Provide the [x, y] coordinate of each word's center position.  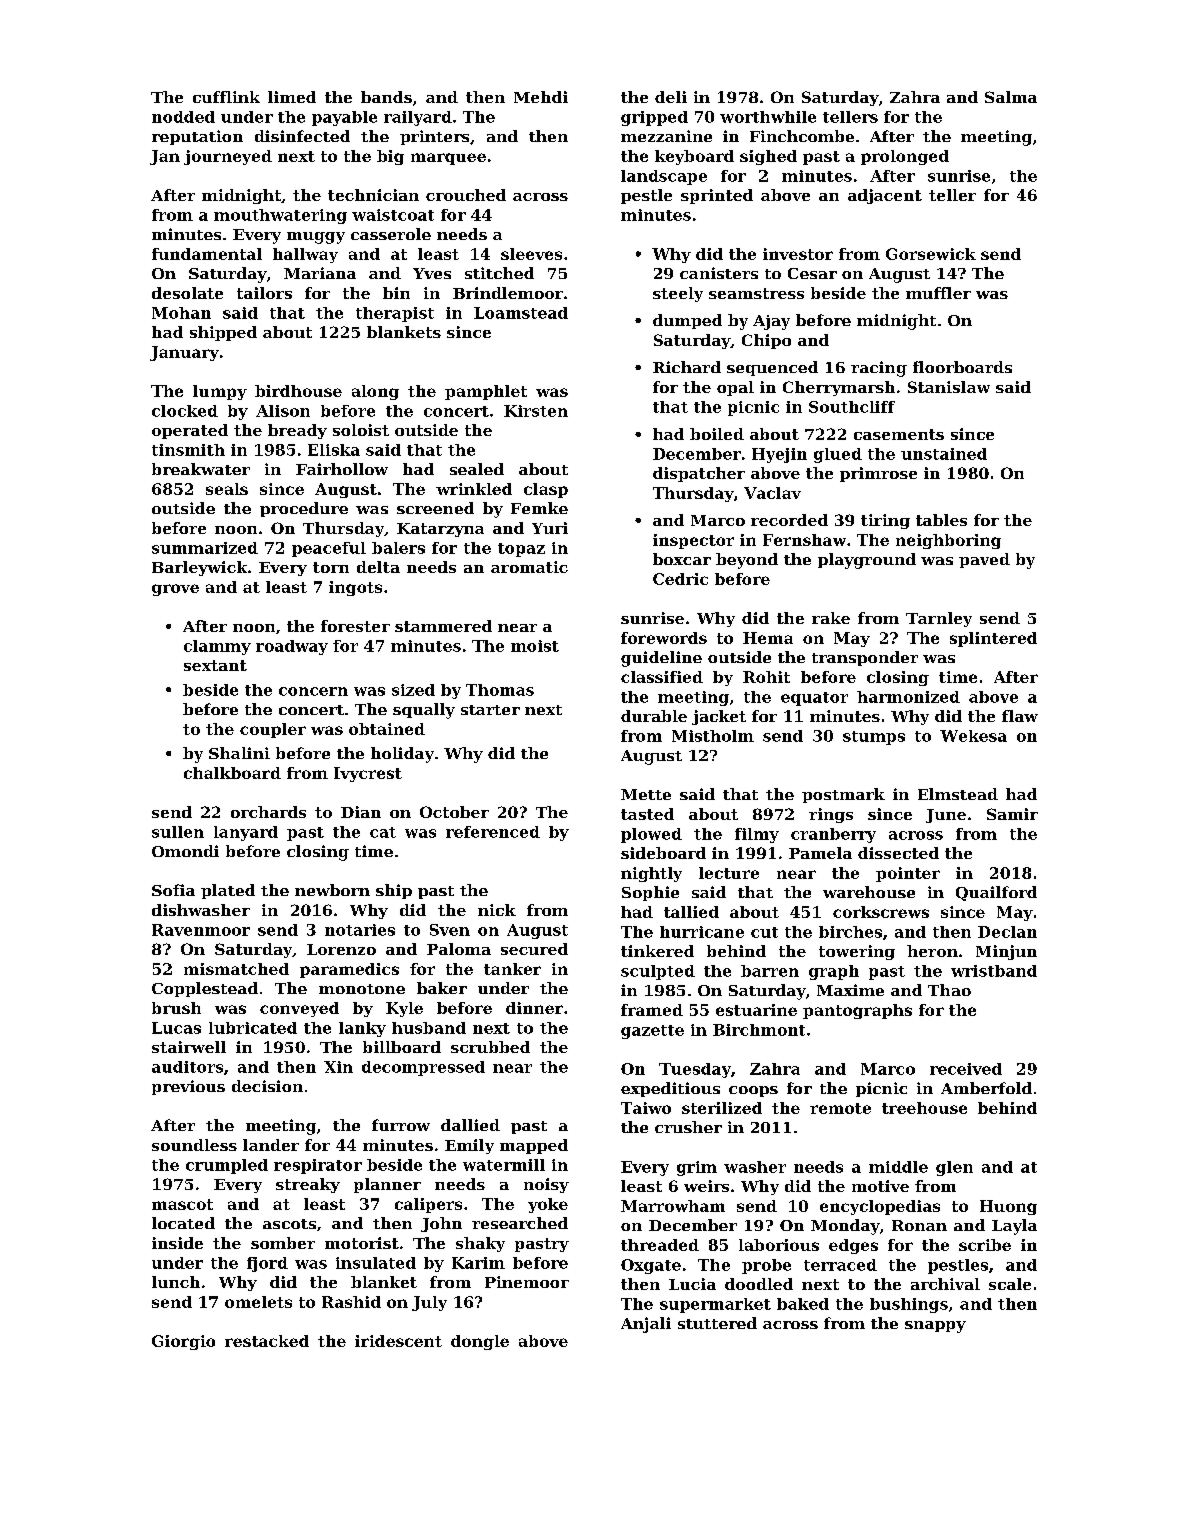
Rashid [351, 1302]
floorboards [962, 367]
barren [770, 971]
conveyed [299, 1009]
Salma [1011, 97]
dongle [480, 1342]
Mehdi [541, 97]
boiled [717, 434]
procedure [304, 509]
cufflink [226, 97]
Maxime [850, 990]
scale [1010, 1284]
